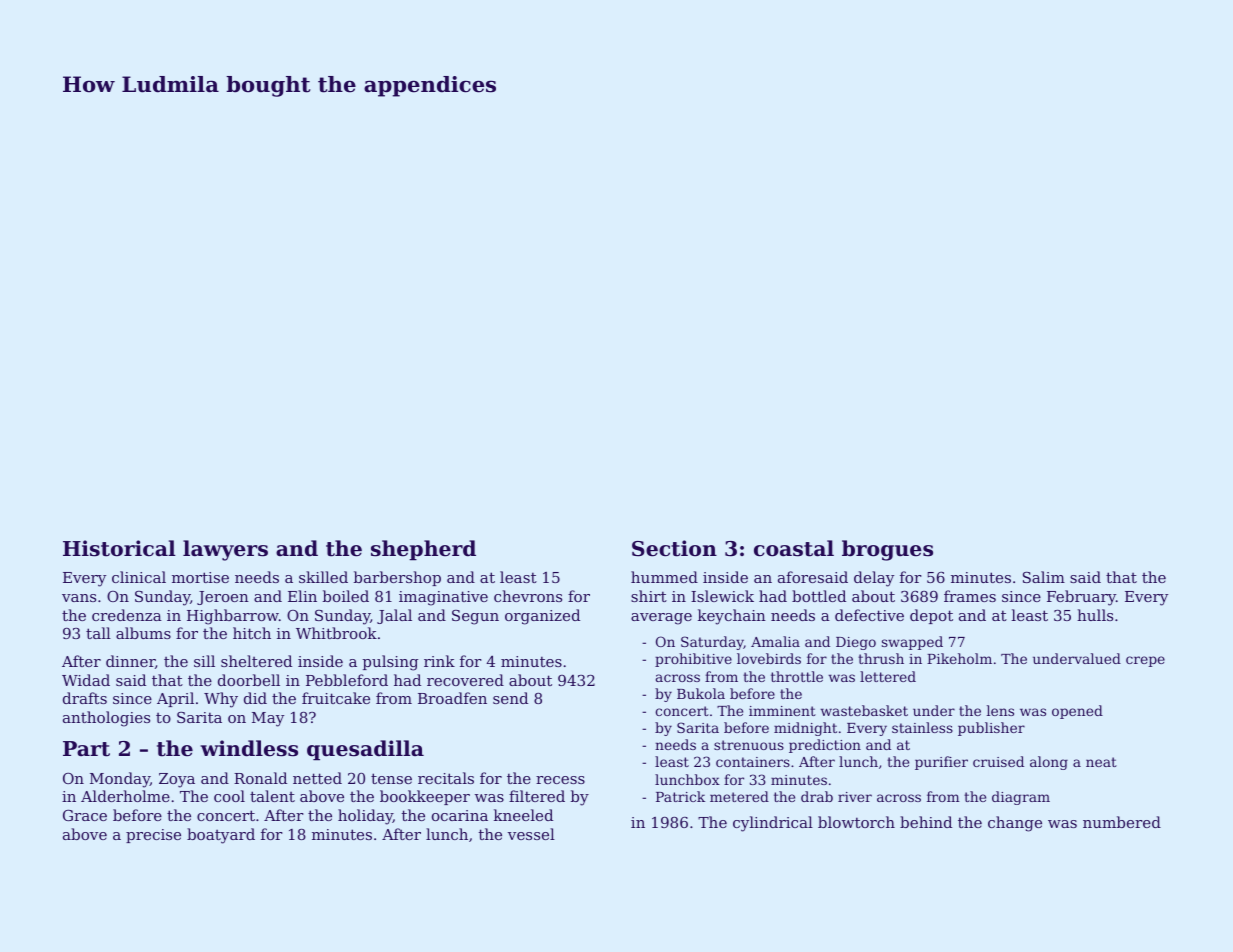  Describe the element at coordinates (1145, 661) in the image. I see `crepe` at that location.
